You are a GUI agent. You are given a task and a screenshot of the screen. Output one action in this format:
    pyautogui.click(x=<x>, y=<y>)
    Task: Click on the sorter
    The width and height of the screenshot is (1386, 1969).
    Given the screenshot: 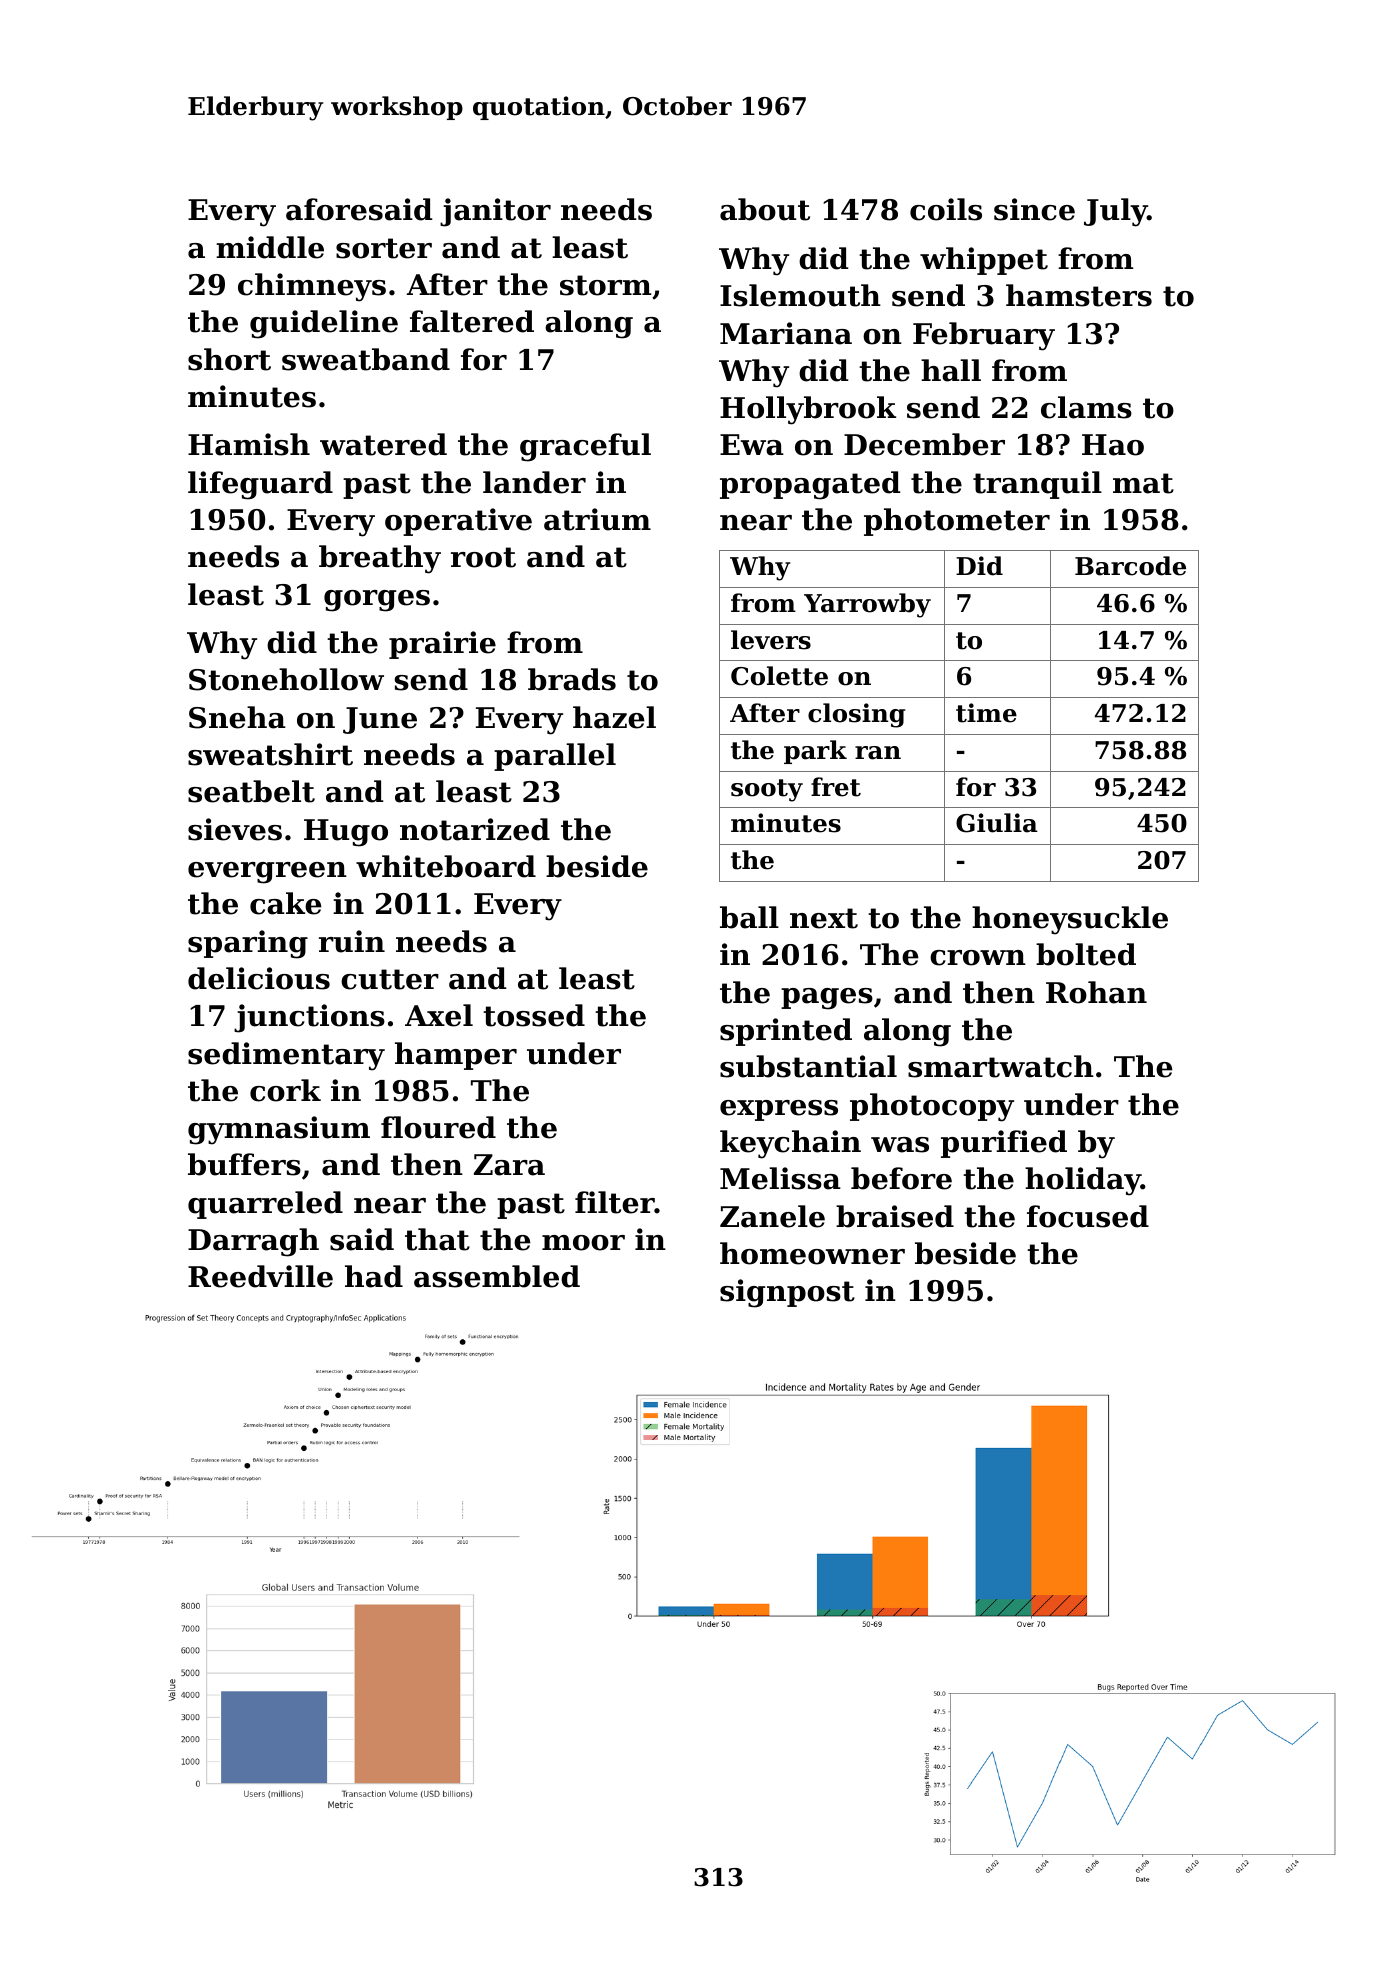 What is the action you would take?
    pyautogui.click(x=384, y=248)
